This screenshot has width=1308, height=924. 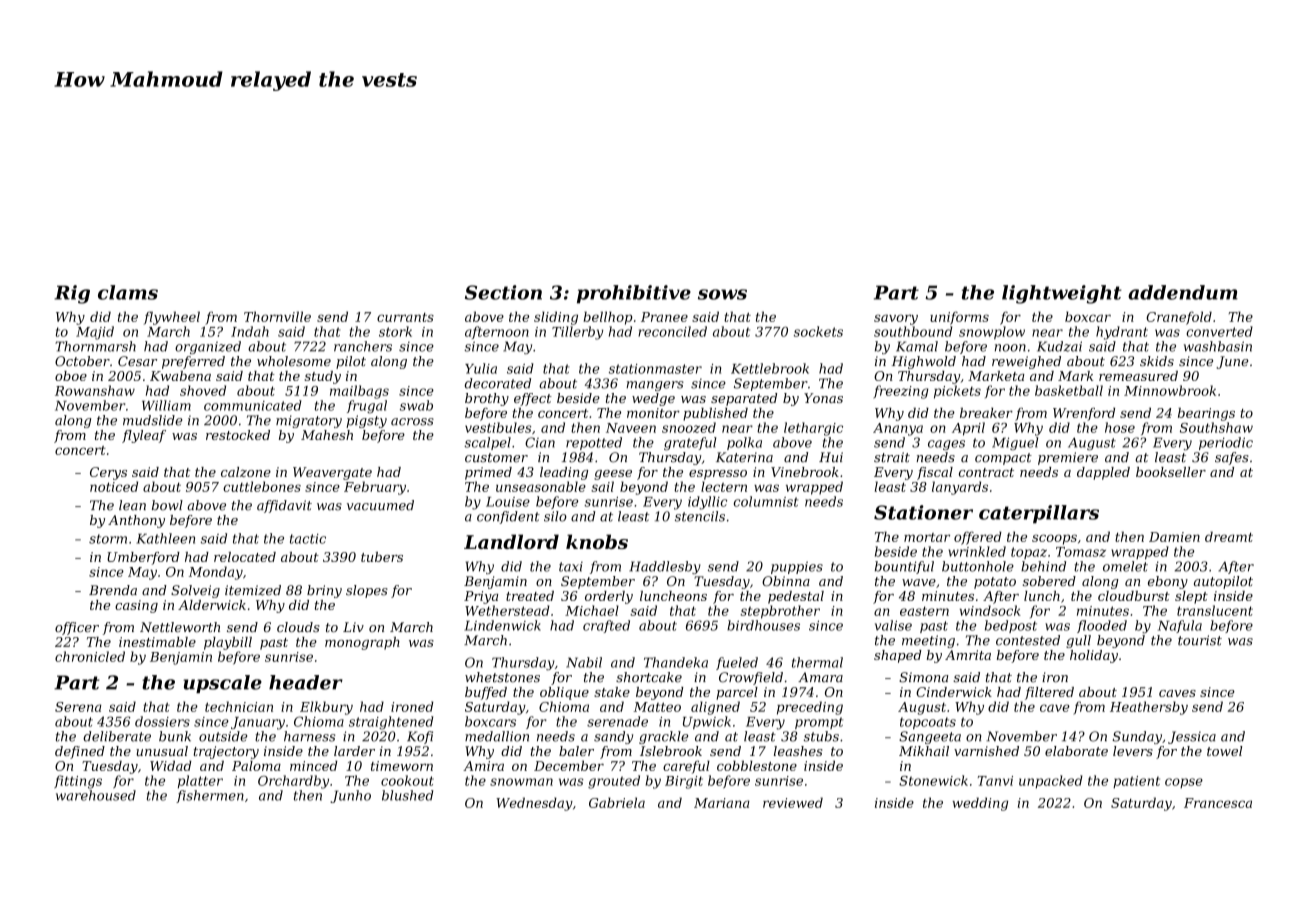 I want to click on caterpillars, so click(x=1039, y=514).
